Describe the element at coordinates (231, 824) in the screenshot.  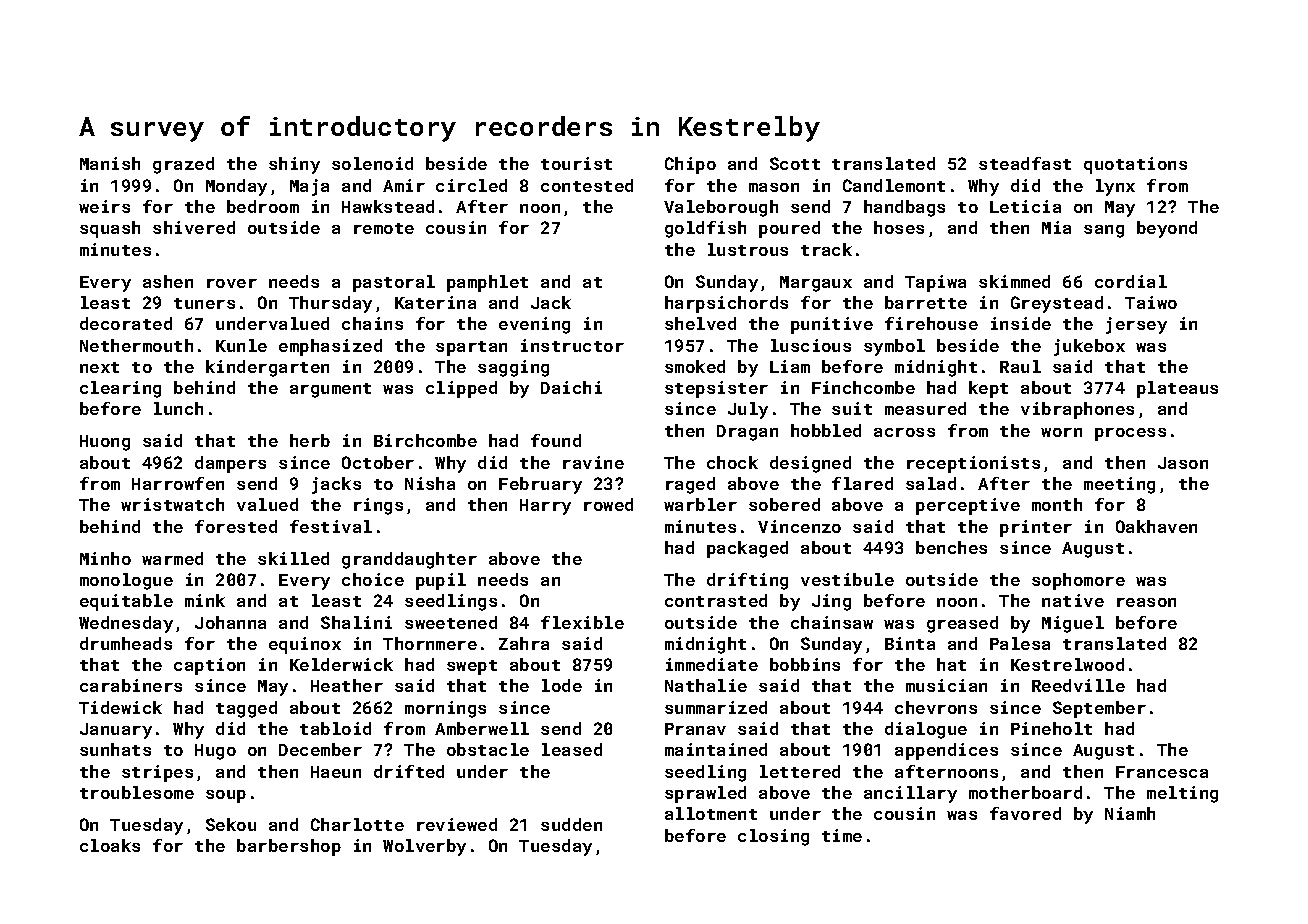
I see `Sekou` at that location.
